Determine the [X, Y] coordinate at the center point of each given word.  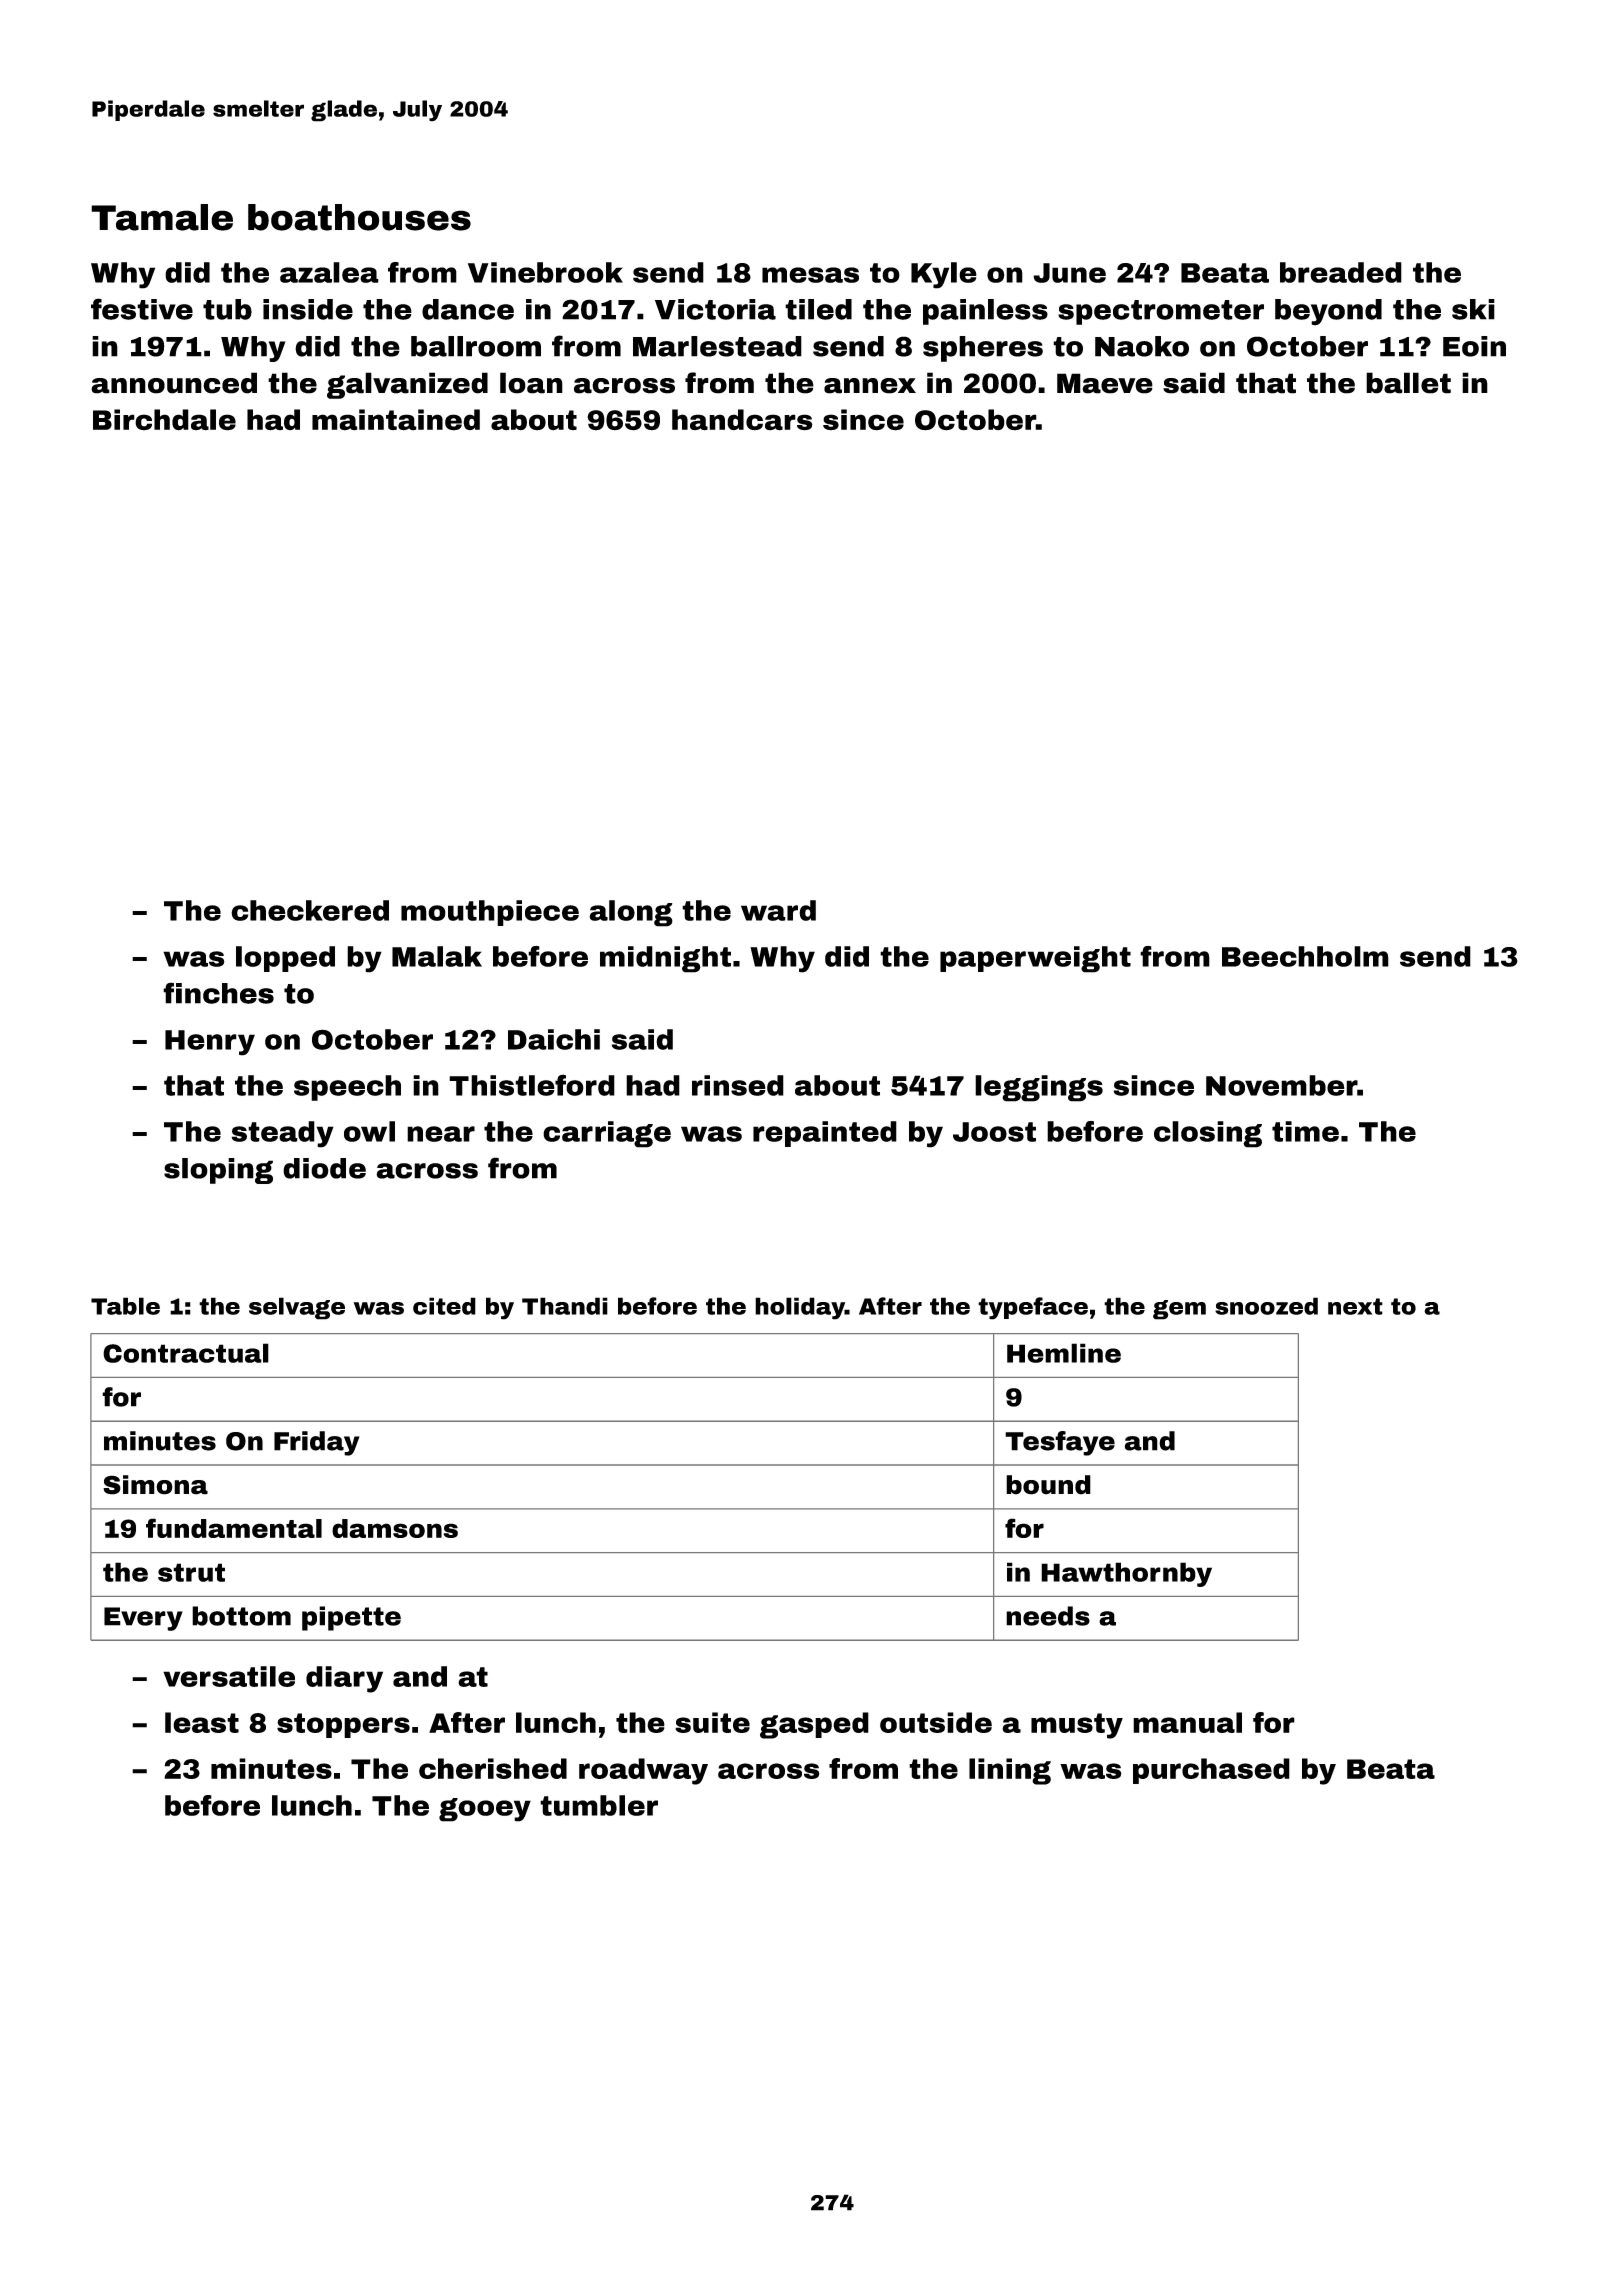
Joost [994, 1132]
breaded [1341, 272]
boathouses [359, 217]
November [1281, 1085]
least [202, 1722]
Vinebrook [545, 272]
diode [324, 1168]
